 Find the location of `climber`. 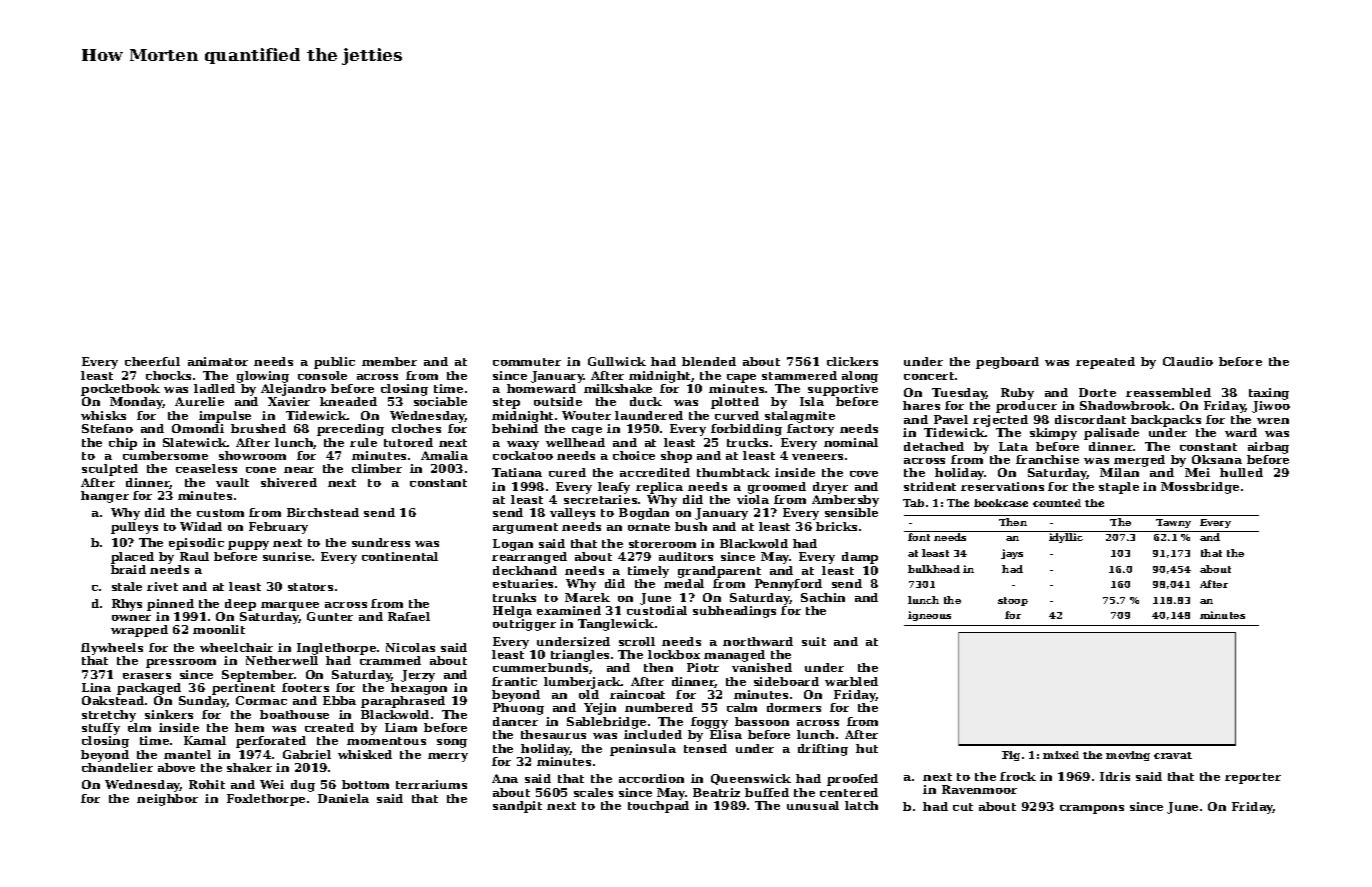

climber is located at coordinates (377, 468).
